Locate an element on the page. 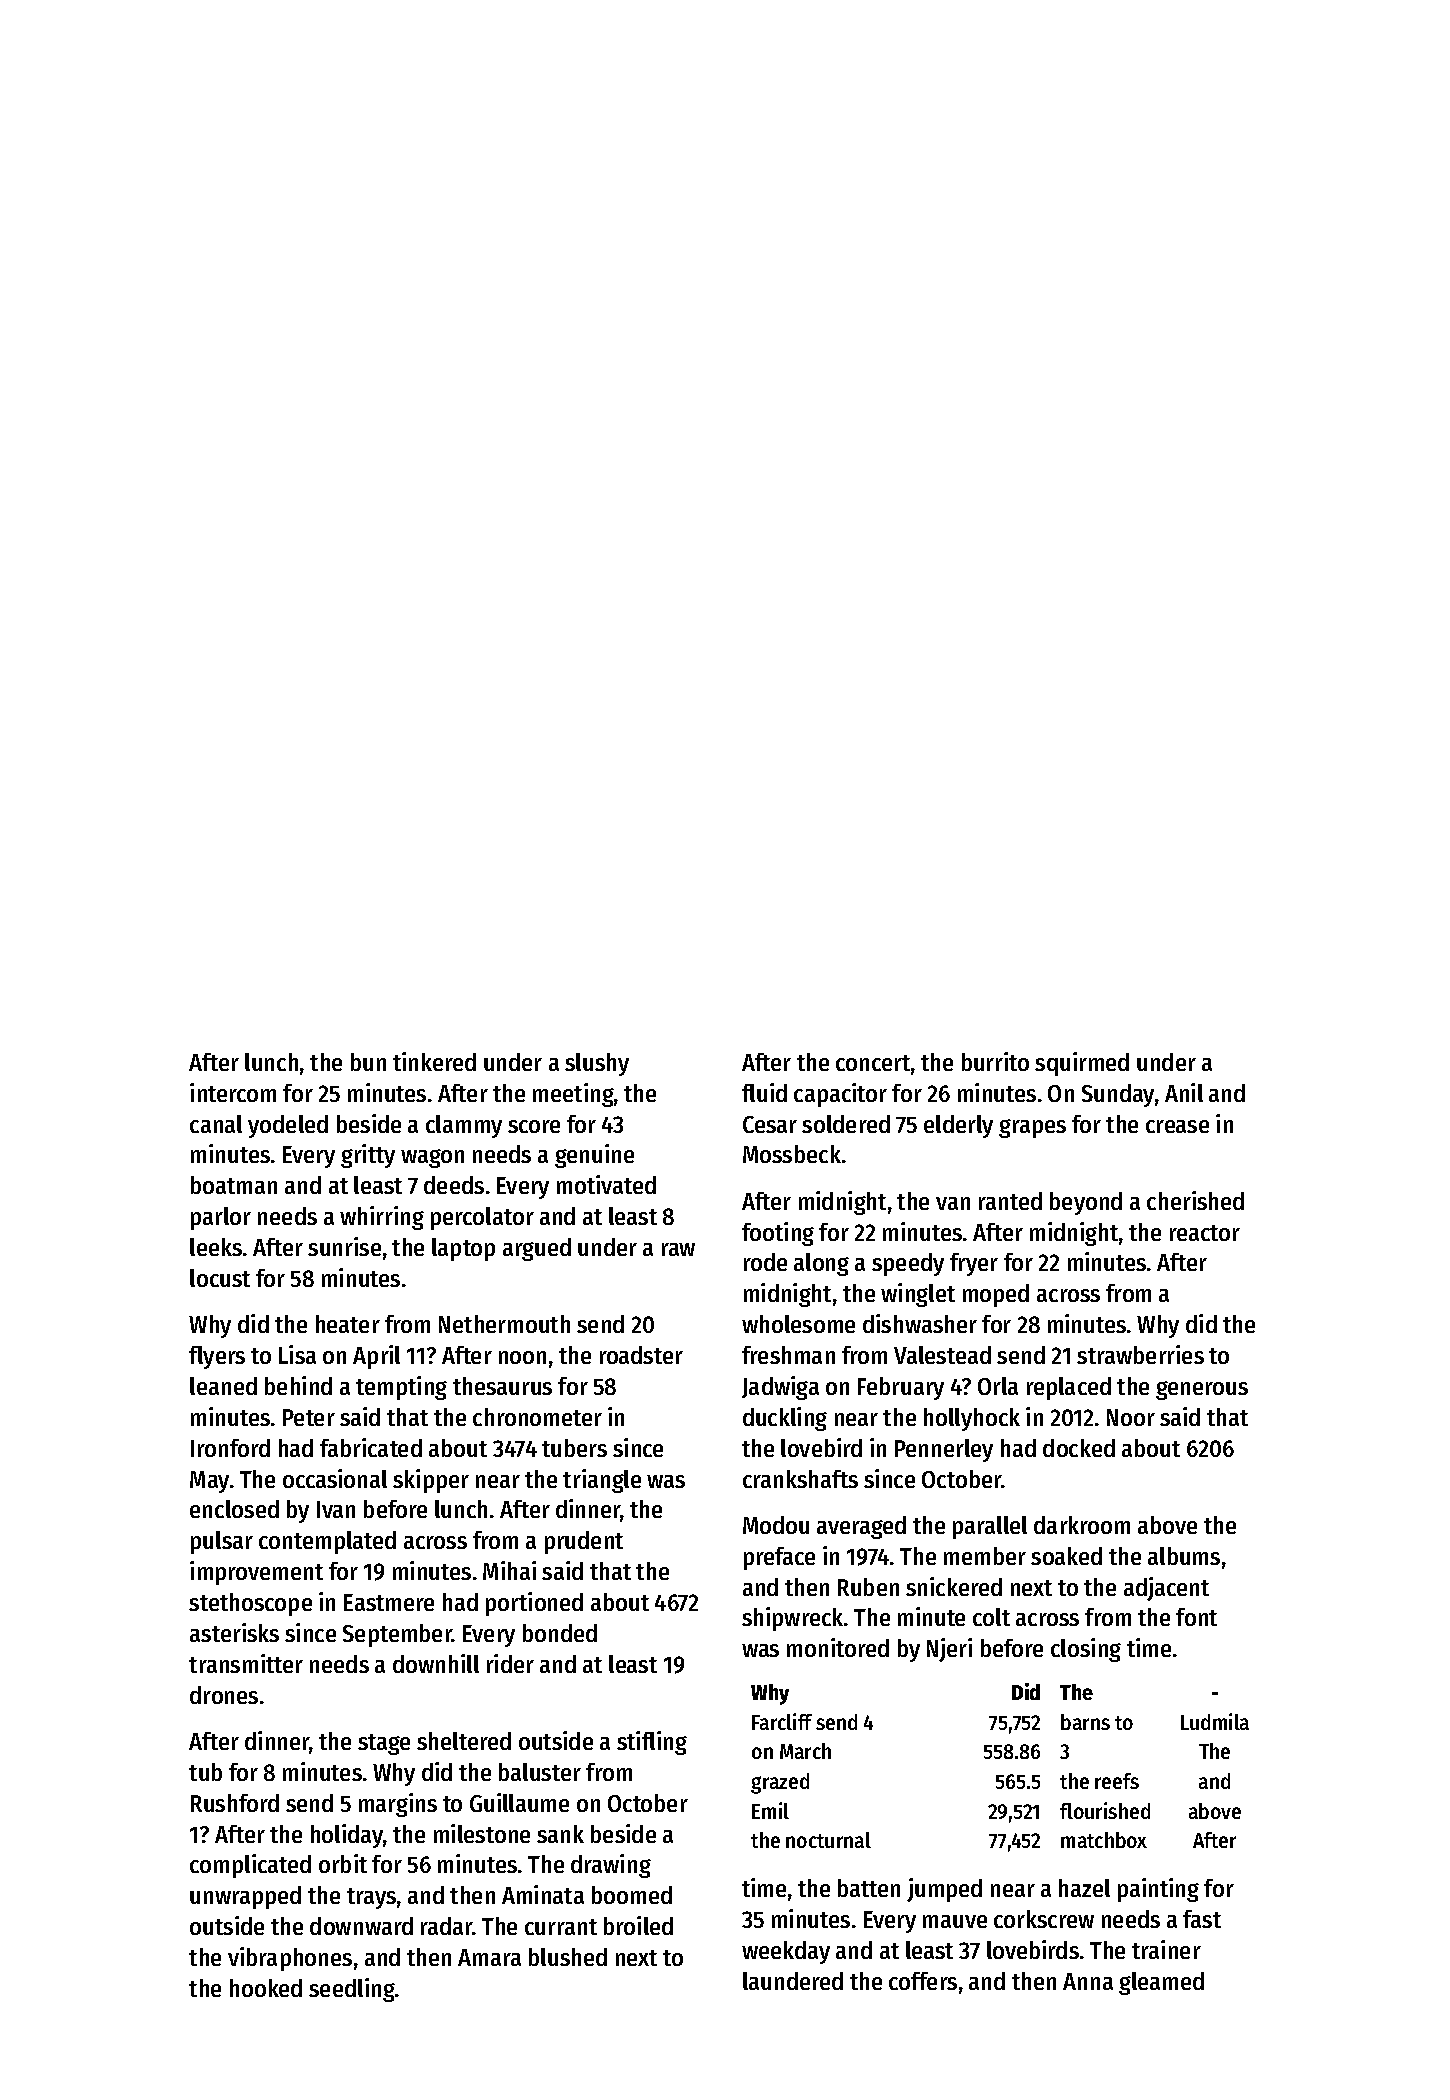  font is located at coordinates (1196, 1617).
